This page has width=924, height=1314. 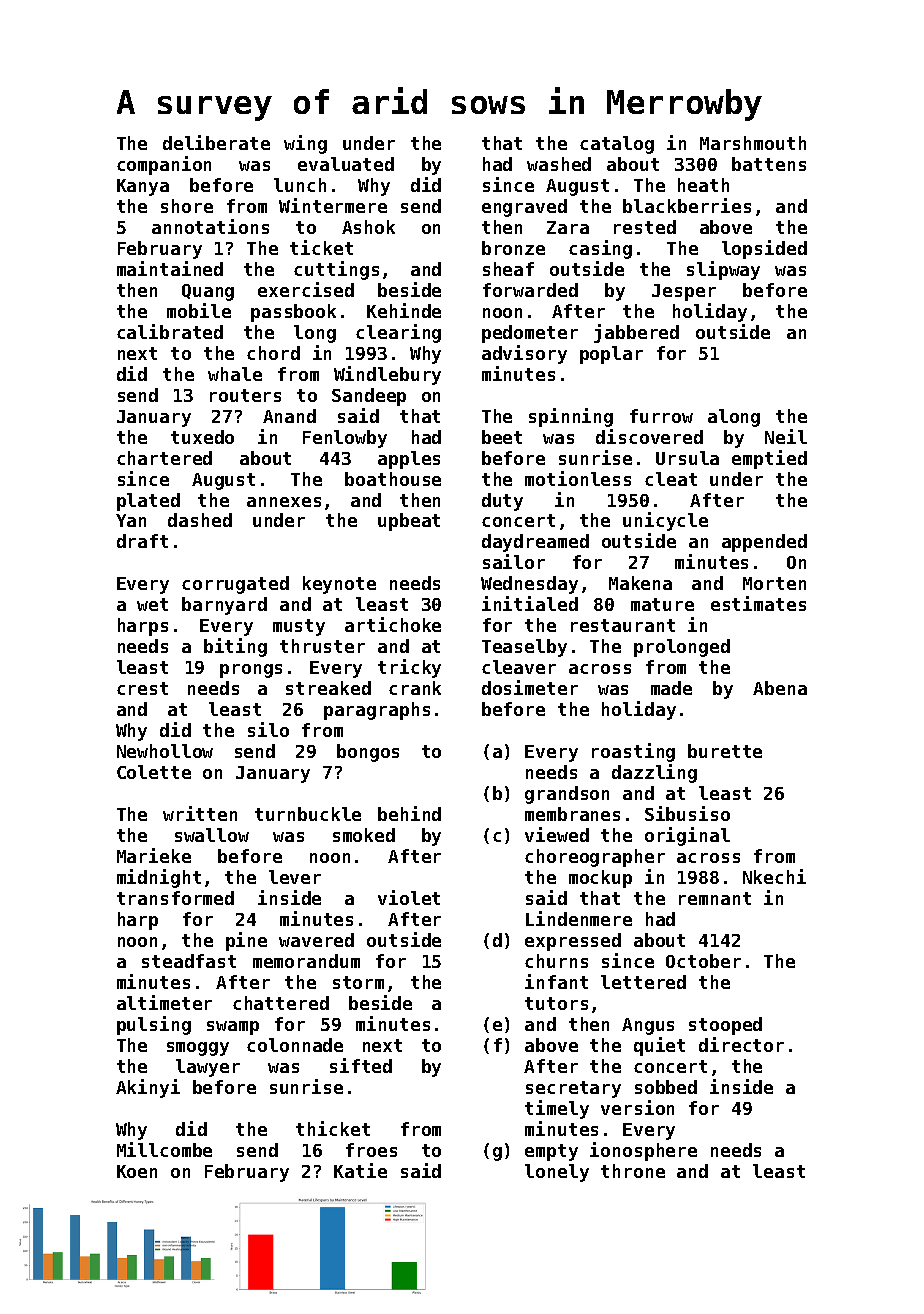 I want to click on catalog, so click(x=617, y=145).
